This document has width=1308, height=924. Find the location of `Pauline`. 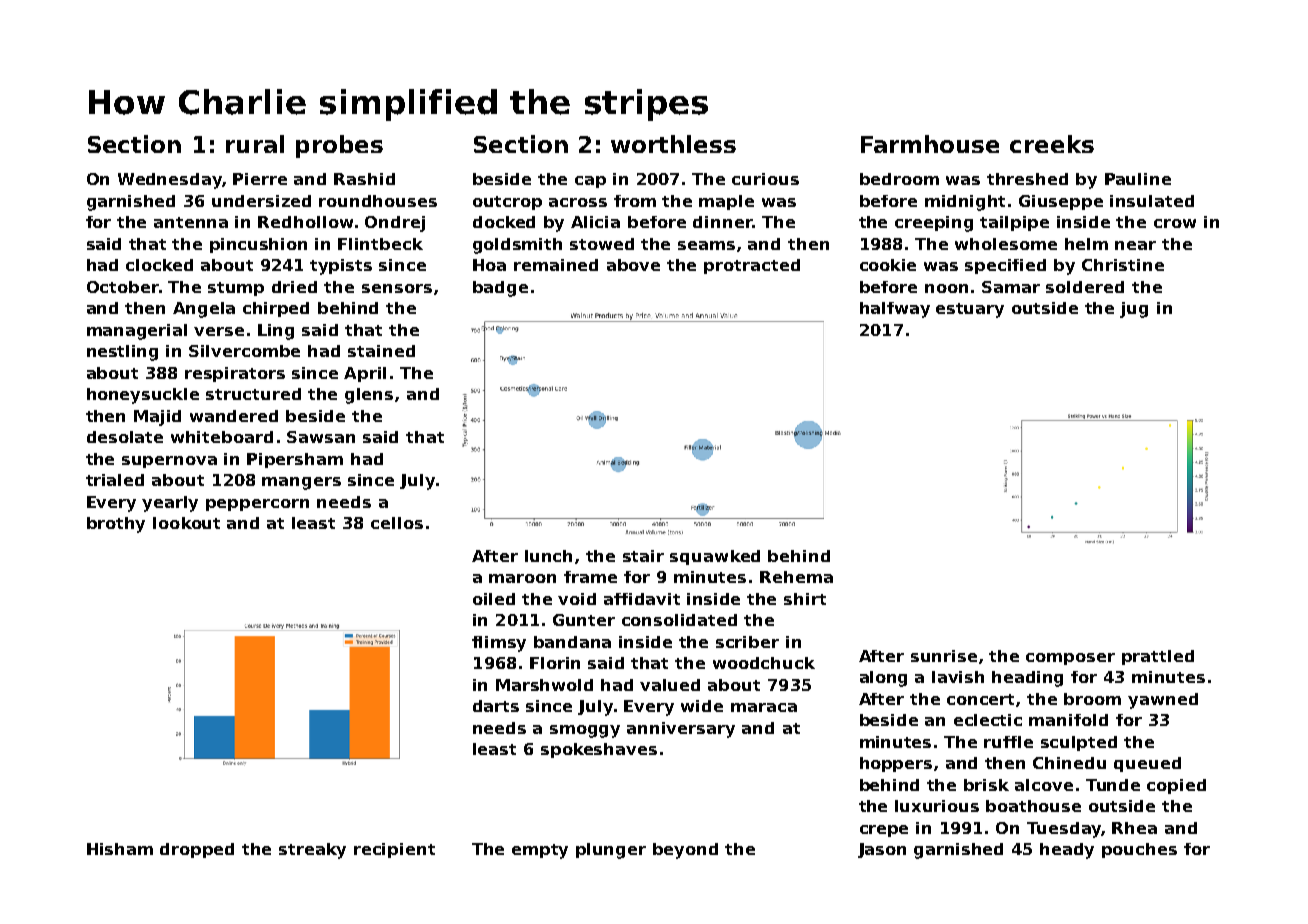

Pauline is located at coordinates (1138, 179).
